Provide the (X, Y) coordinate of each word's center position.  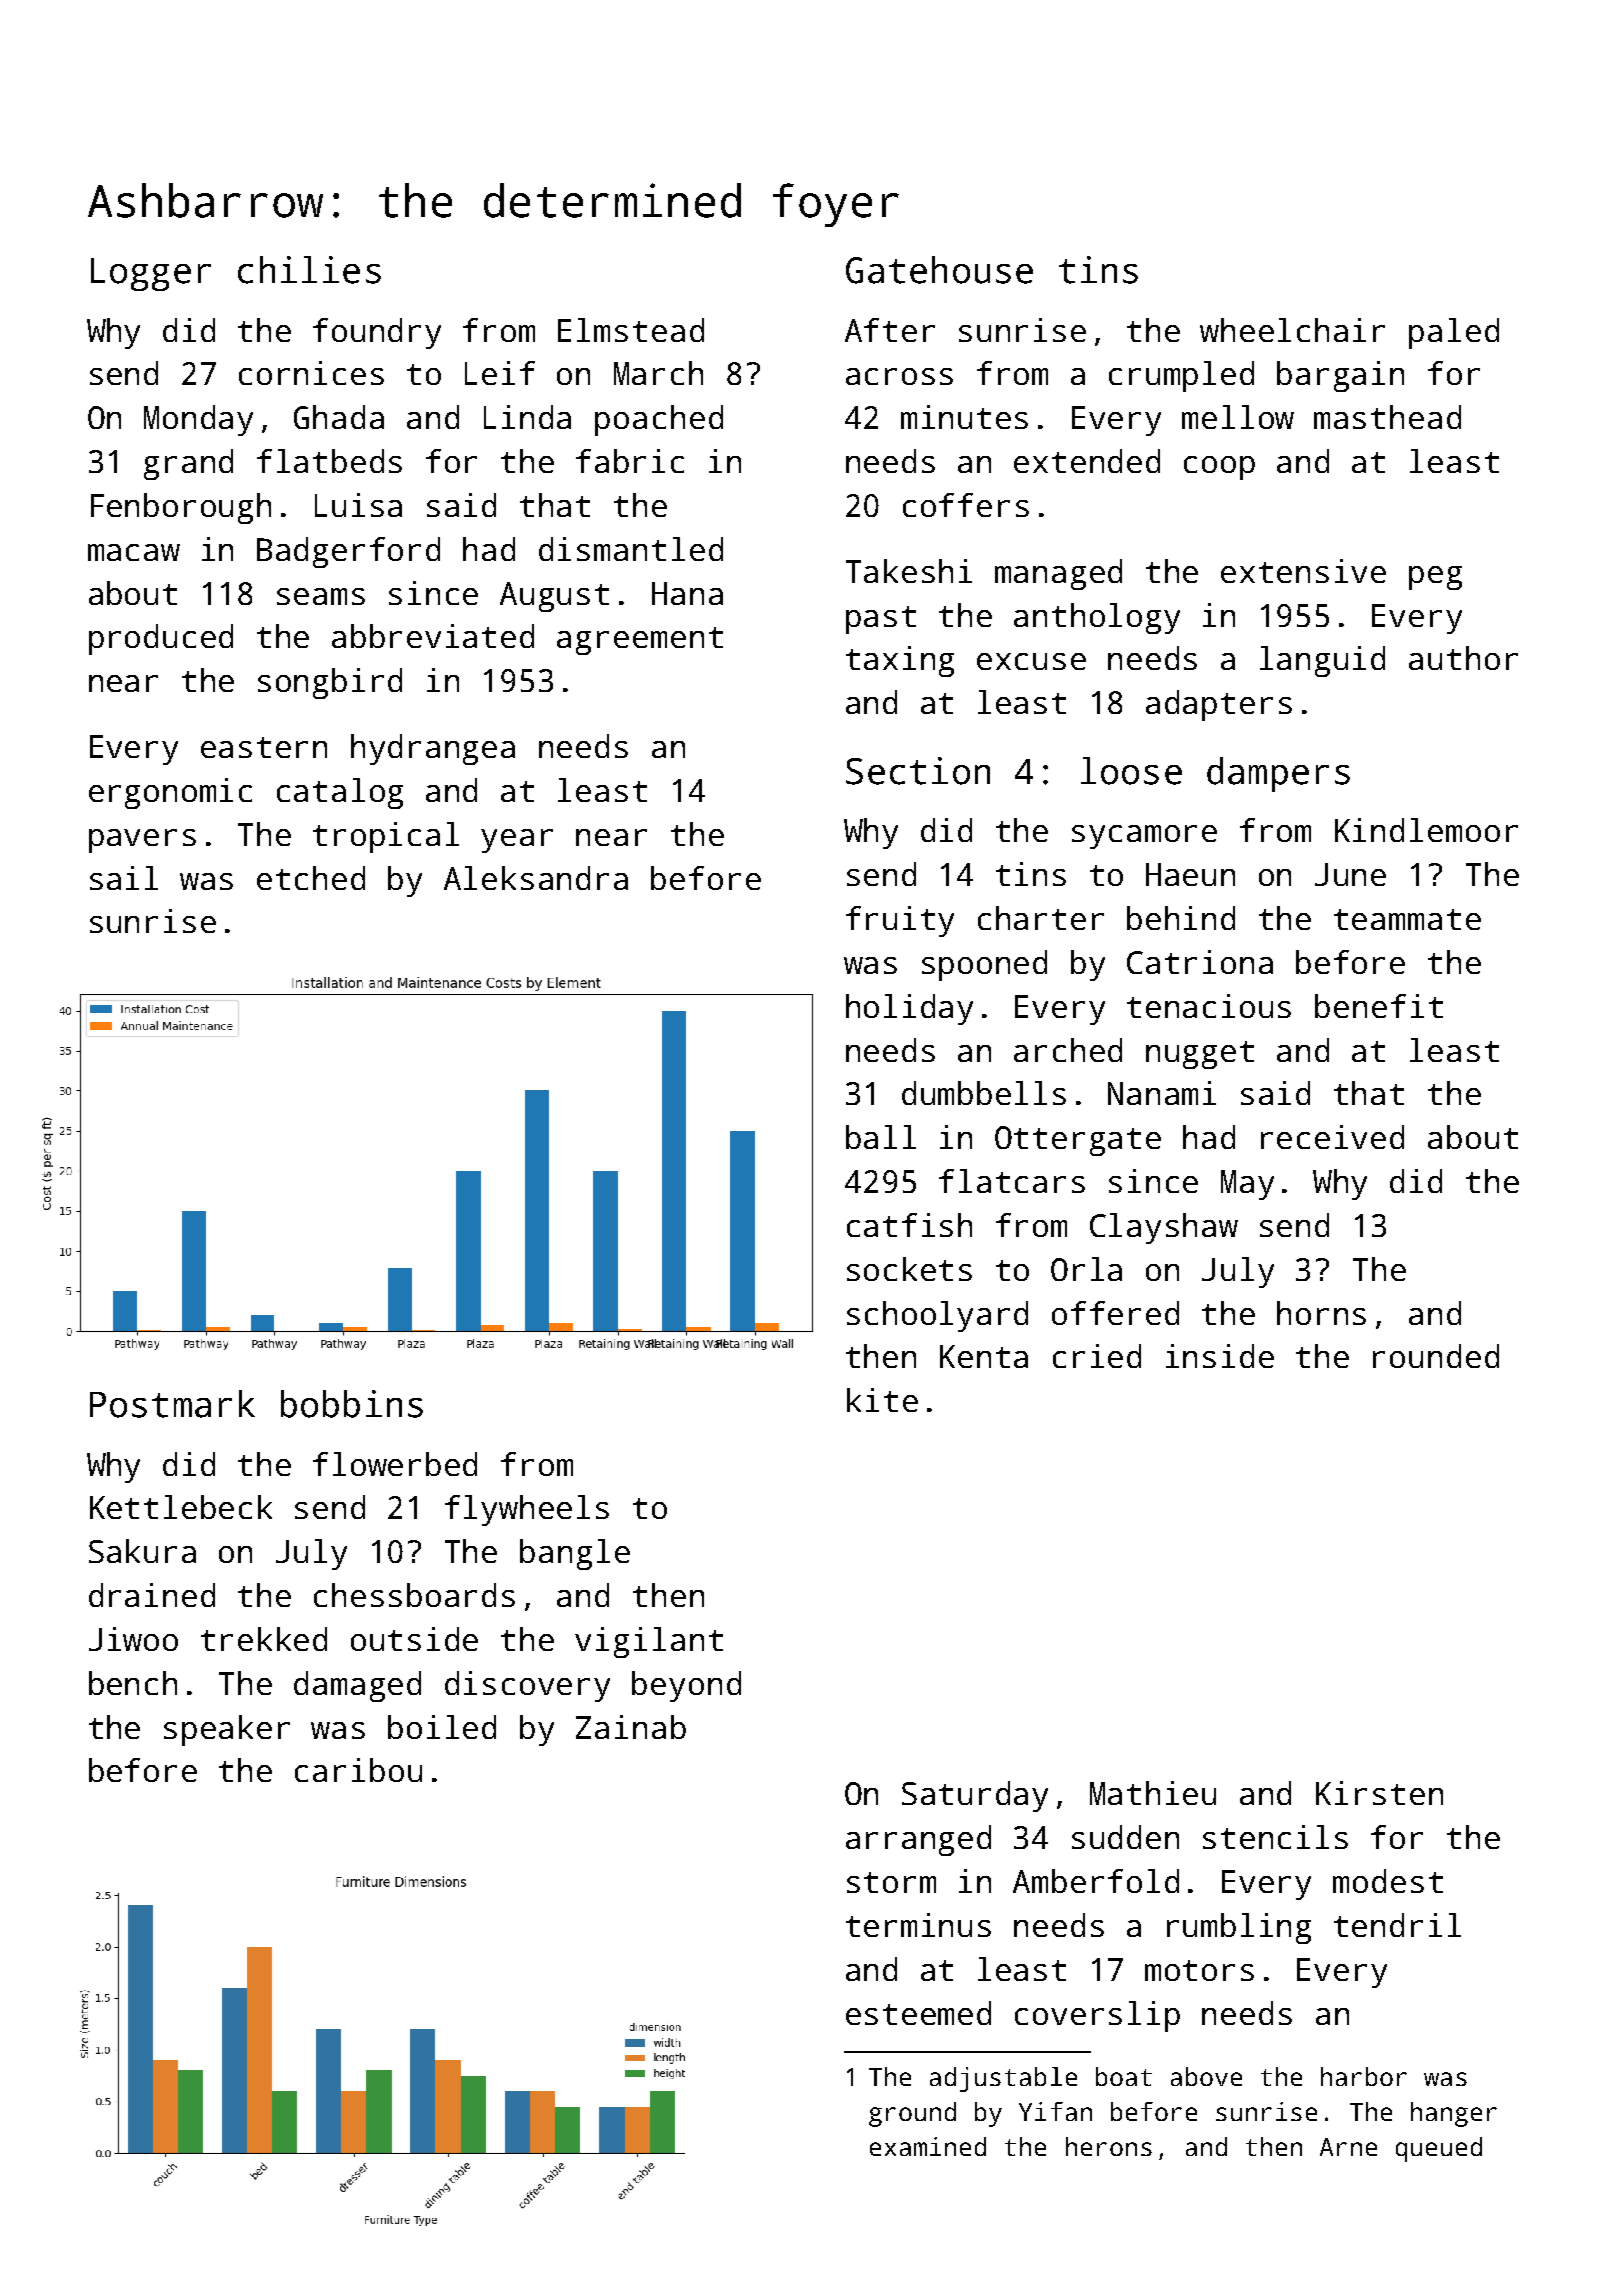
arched (1068, 1050)
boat (1124, 2076)
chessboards (414, 1595)
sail (124, 878)
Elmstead (631, 330)
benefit (1379, 1006)
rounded (1436, 1356)
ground (912, 2114)
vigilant (649, 1642)
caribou (358, 1770)
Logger (151, 274)
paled (1454, 333)
